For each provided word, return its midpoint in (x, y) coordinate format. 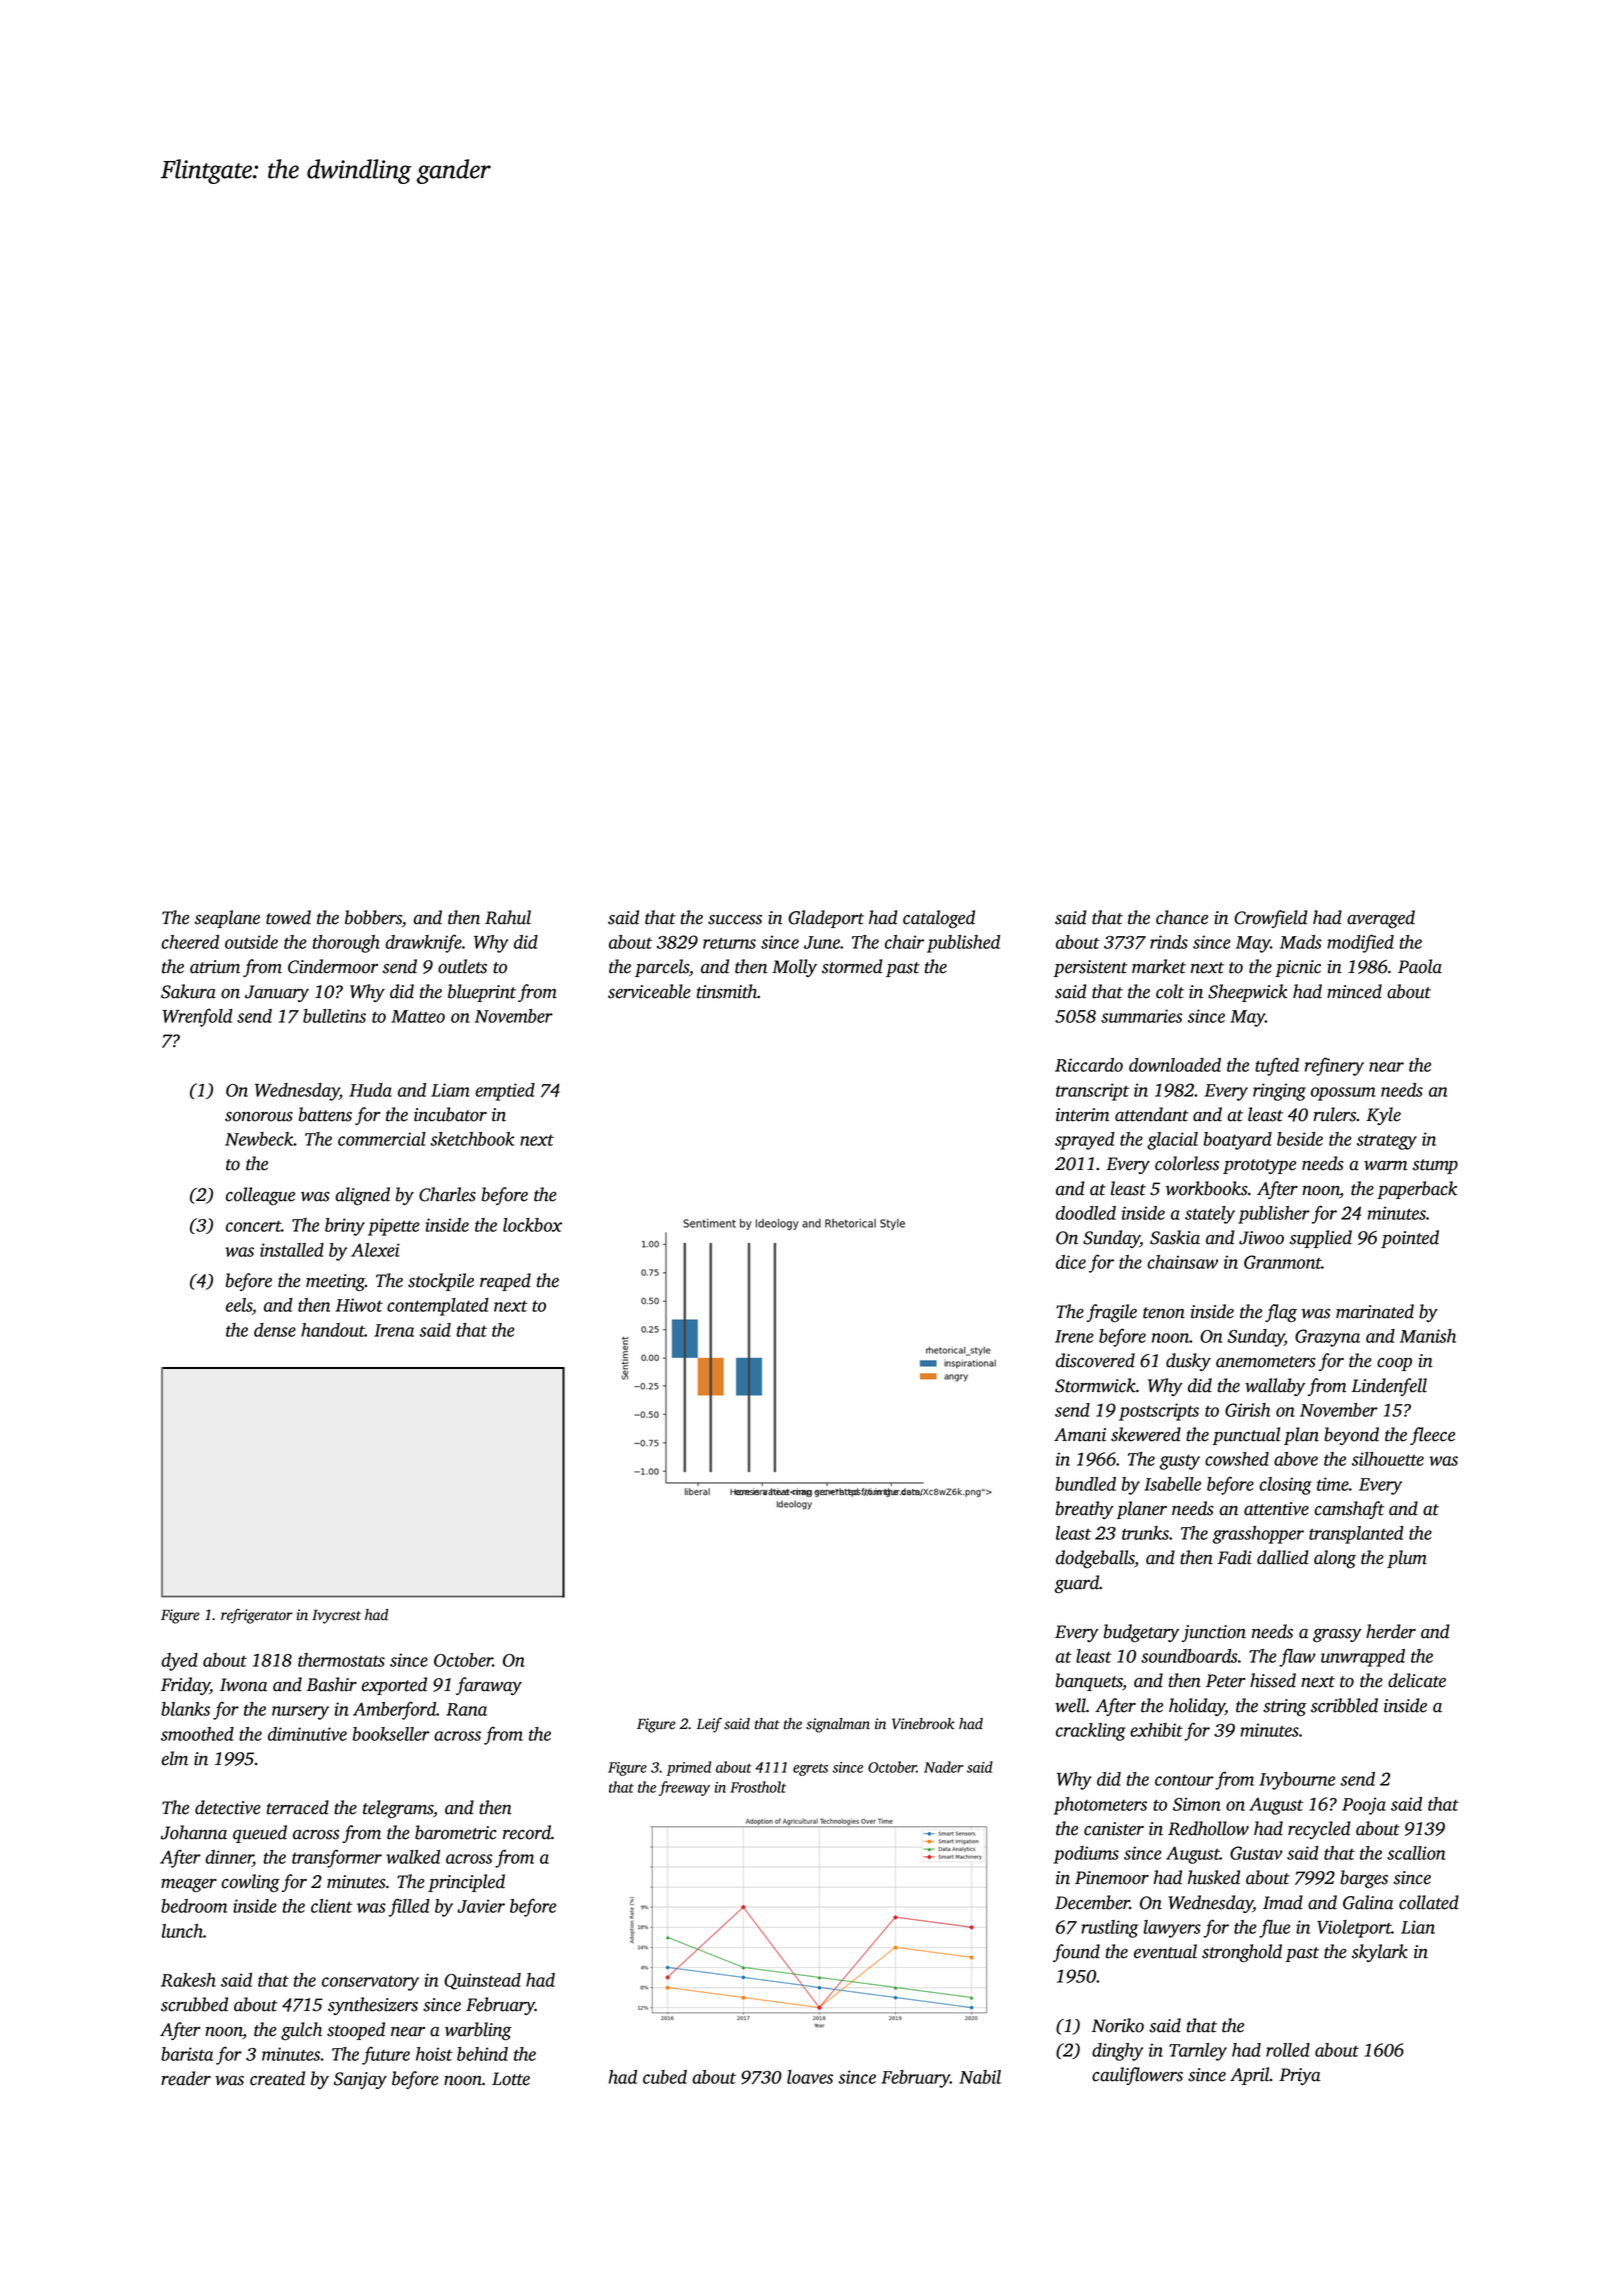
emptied (505, 1092)
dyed (179, 1662)
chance (1182, 917)
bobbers (373, 917)
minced (1354, 991)
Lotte (511, 2079)
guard (1076, 1584)
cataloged (939, 919)
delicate (1417, 1680)
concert (253, 1226)
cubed (665, 2077)
